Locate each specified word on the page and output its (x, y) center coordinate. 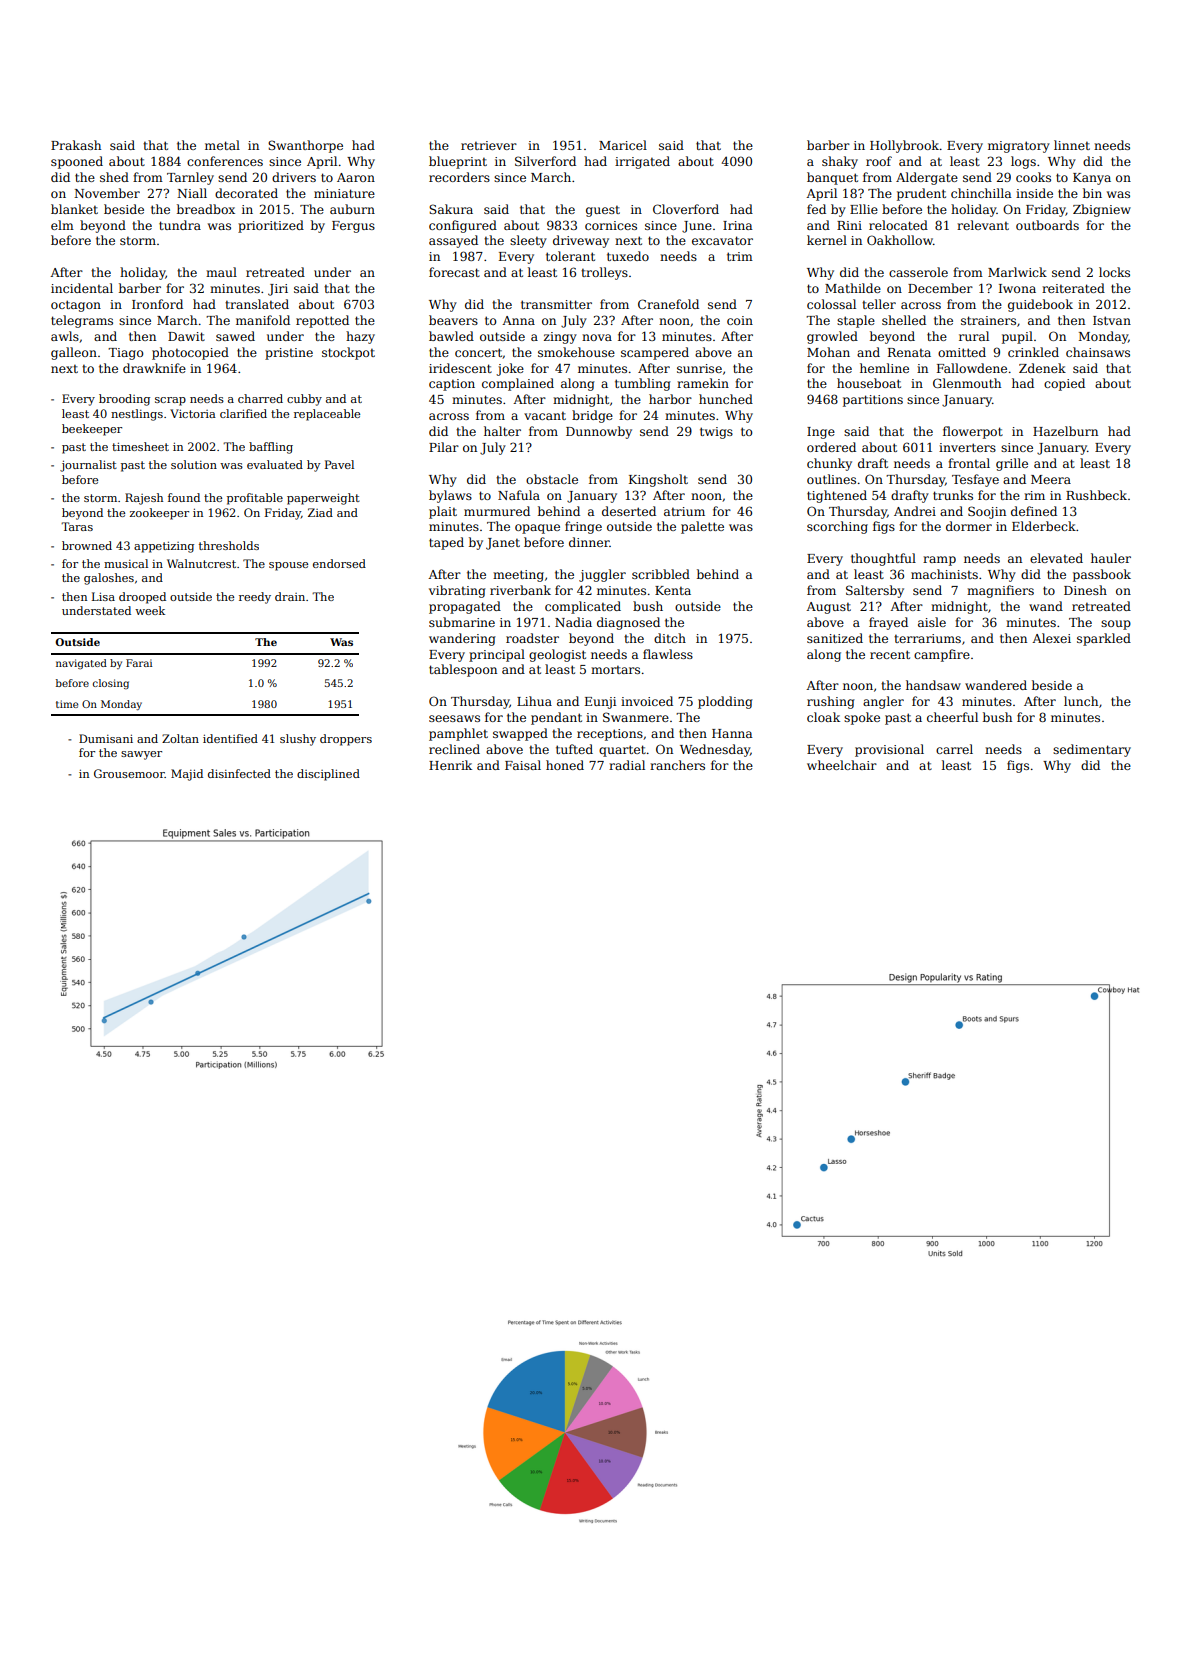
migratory (1019, 147)
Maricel (623, 145)
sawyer (141, 755)
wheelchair (842, 765)
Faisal (523, 765)
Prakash (76, 145)
